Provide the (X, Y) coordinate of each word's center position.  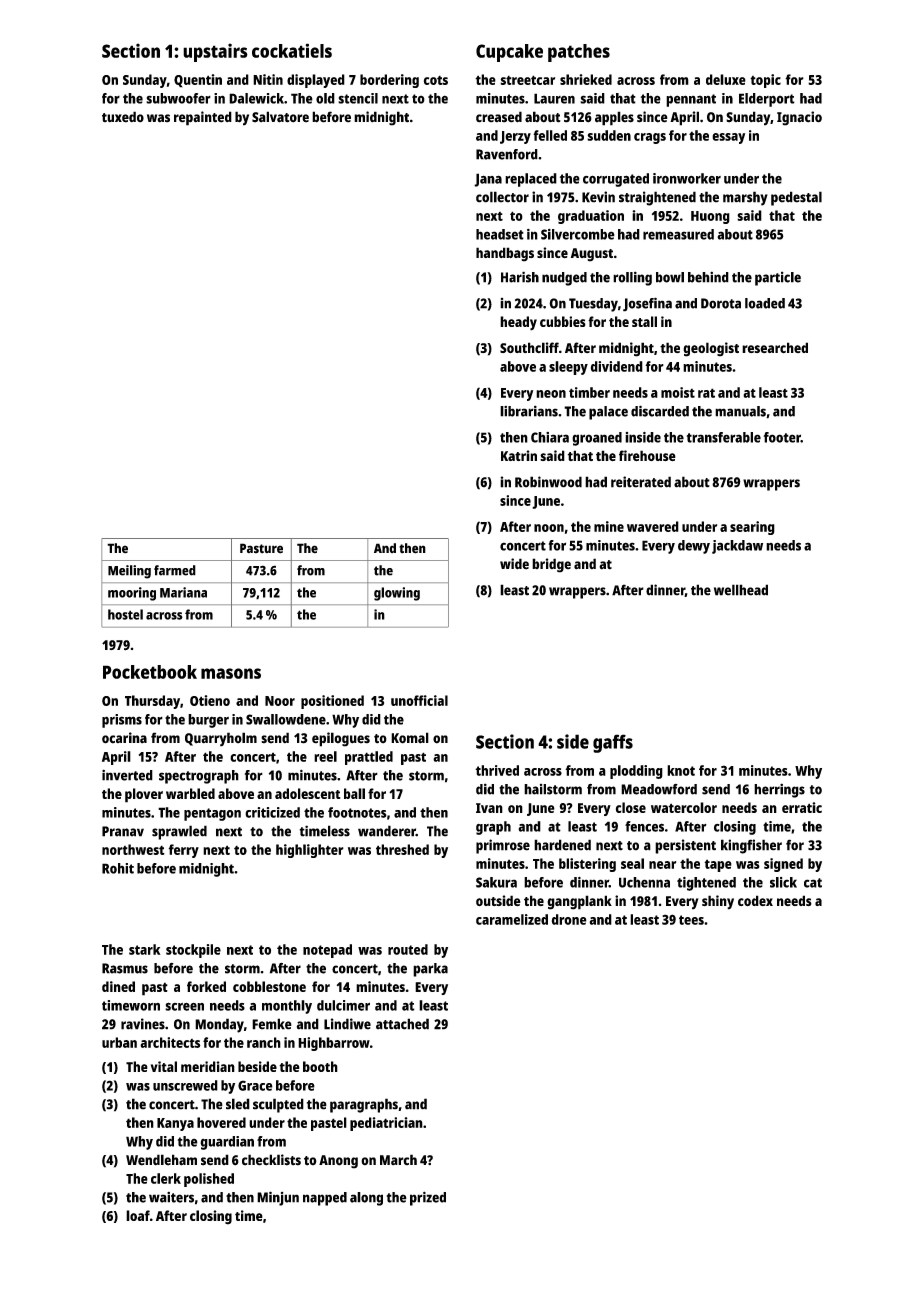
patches (579, 53)
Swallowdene (286, 719)
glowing (397, 594)
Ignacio (799, 118)
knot (681, 770)
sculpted (278, 1105)
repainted (203, 118)
